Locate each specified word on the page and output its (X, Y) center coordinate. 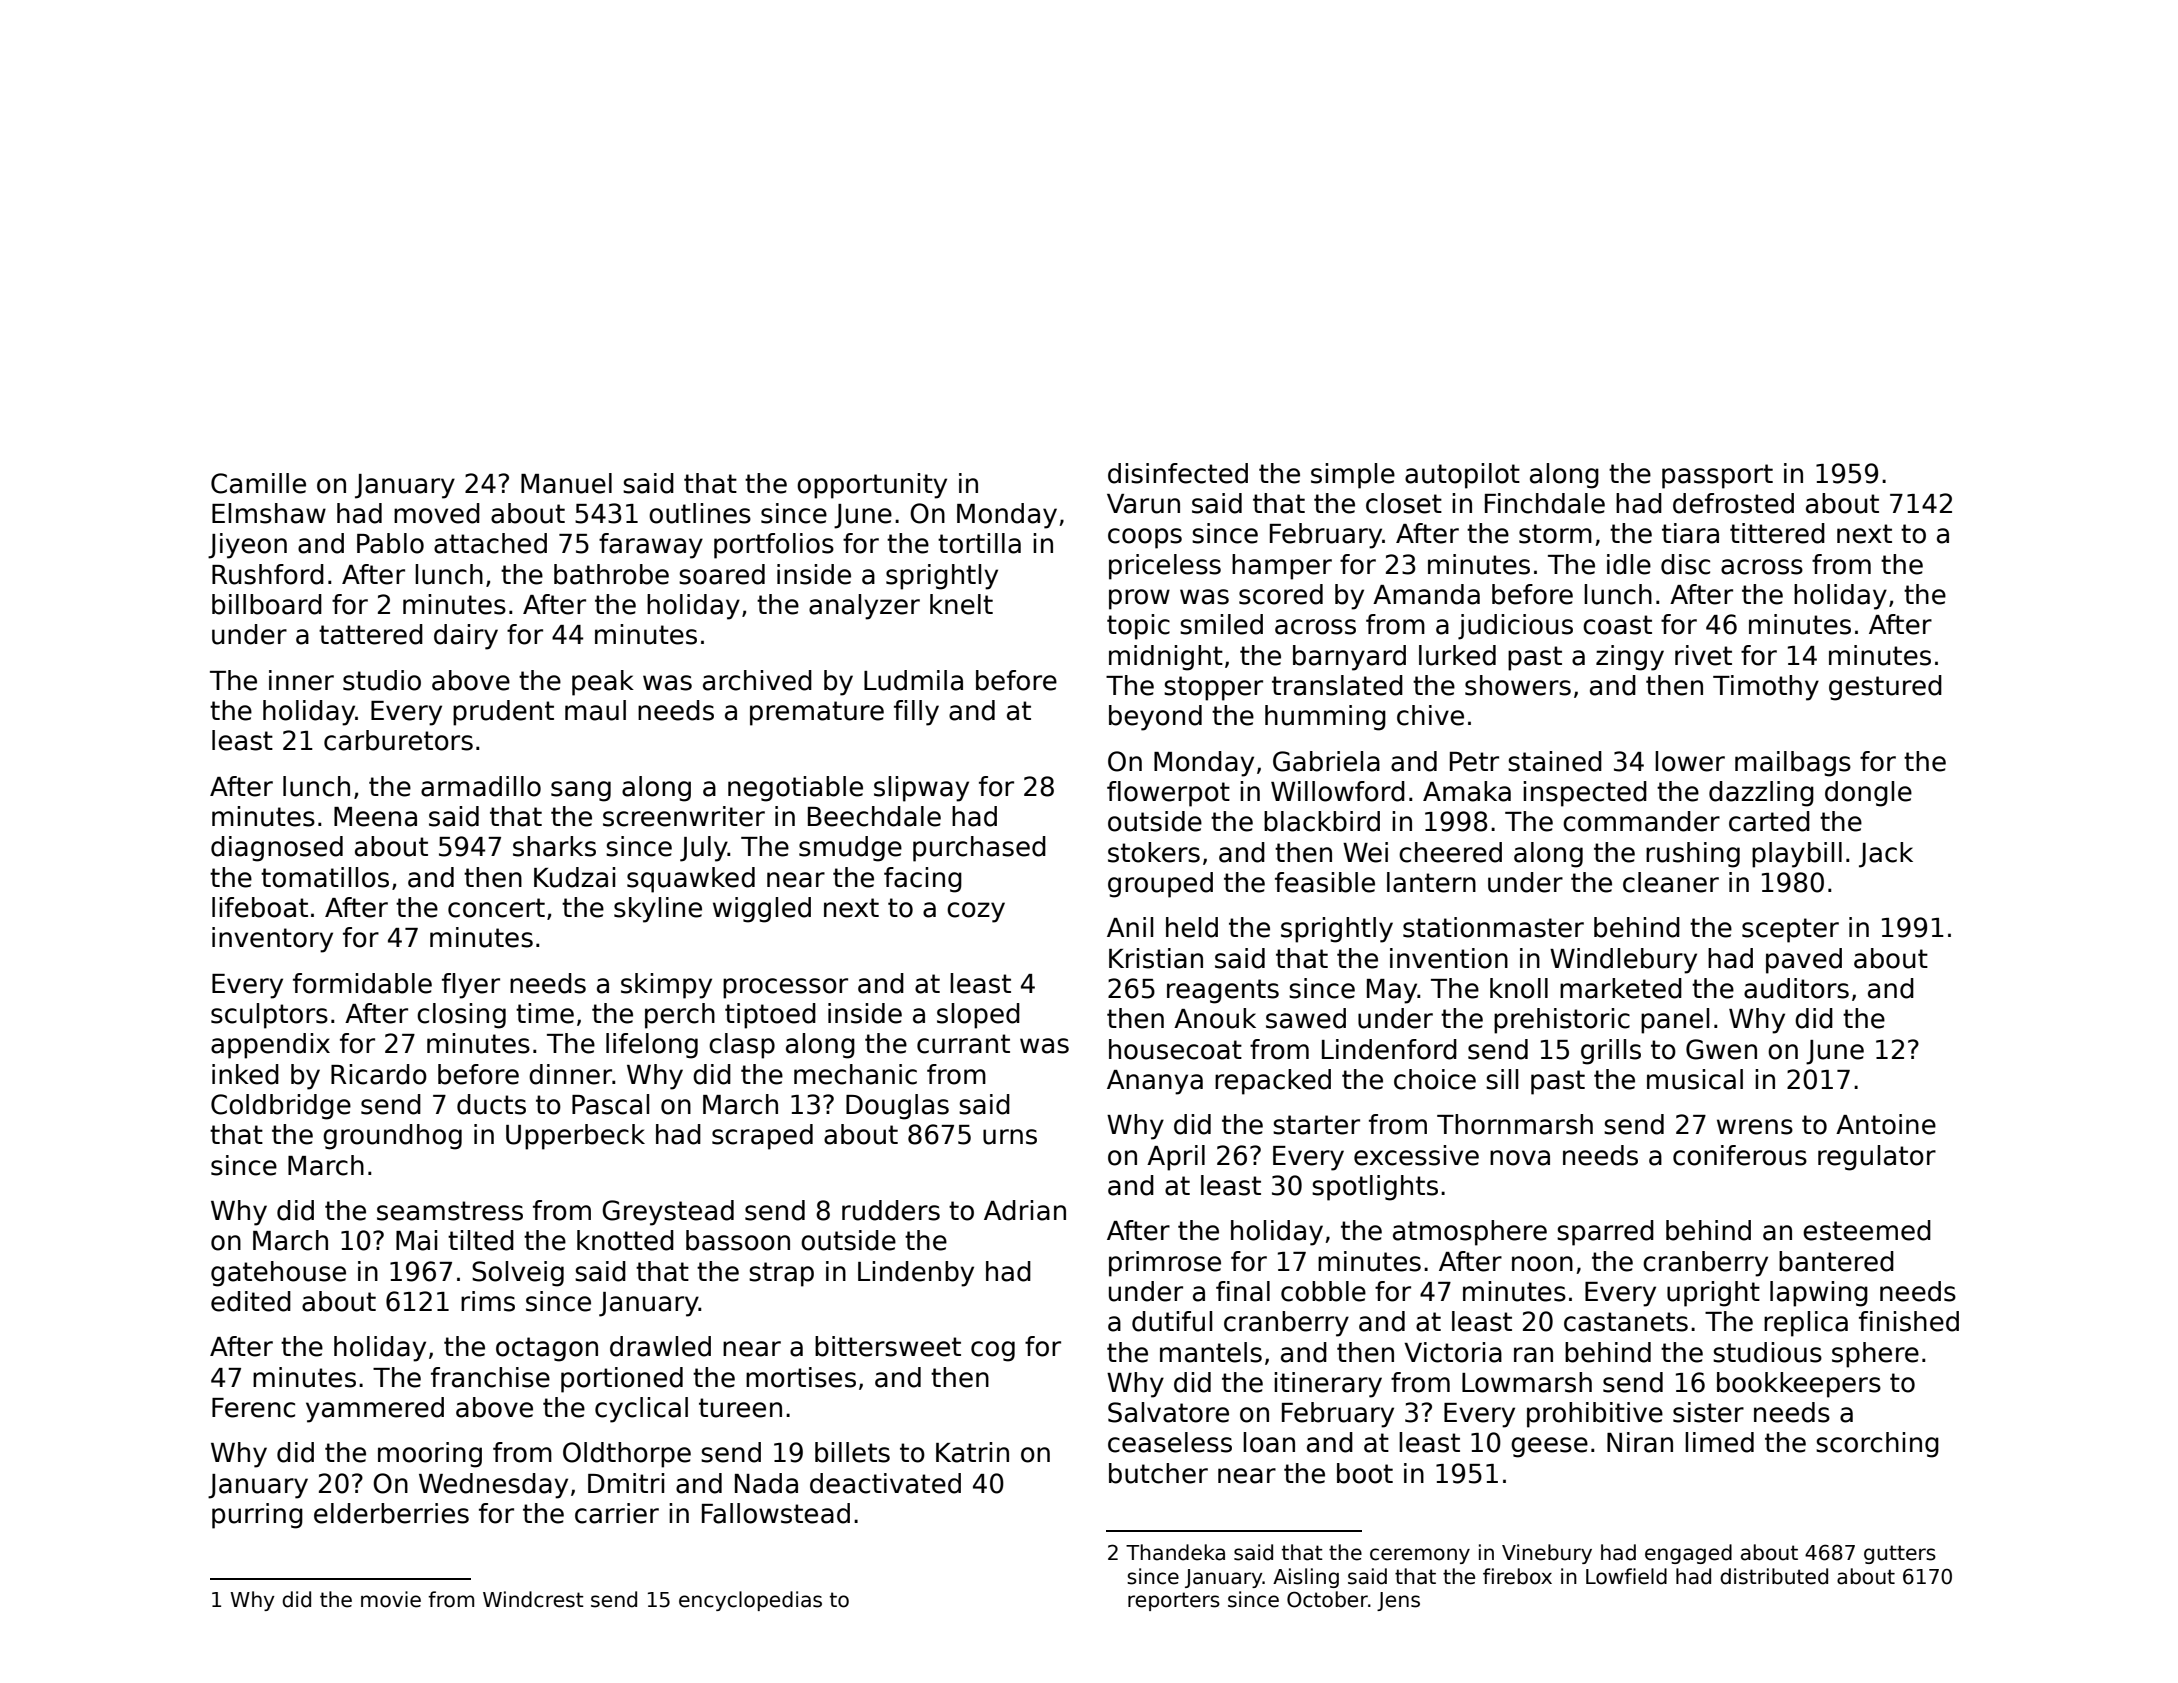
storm (1555, 534)
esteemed (1867, 1230)
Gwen (1721, 1049)
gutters (1900, 1554)
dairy (466, 637)
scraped (762, 1137)
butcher (1158, 1473)
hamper (1282, 567)
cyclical (641, 1410)
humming (1325, 718)
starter (1316, 1125)
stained (1555, 761)
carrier (617, 1513)
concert (496, 908)
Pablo (390, 543)
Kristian (1156, 958)
